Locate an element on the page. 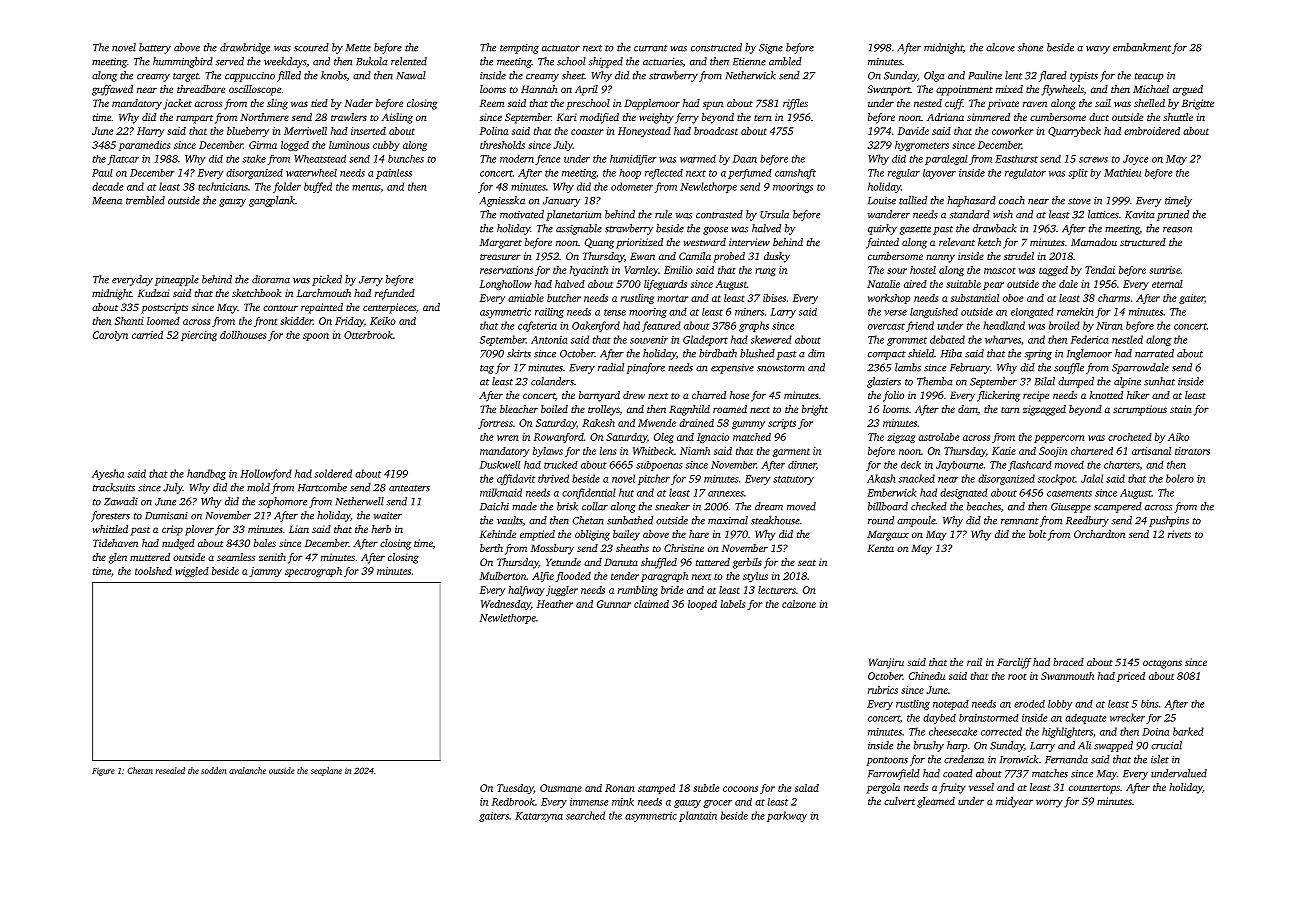 Image resolution: width=1308 pixels, height=924 pixels. Figure is located at coordinates (103, 771).
